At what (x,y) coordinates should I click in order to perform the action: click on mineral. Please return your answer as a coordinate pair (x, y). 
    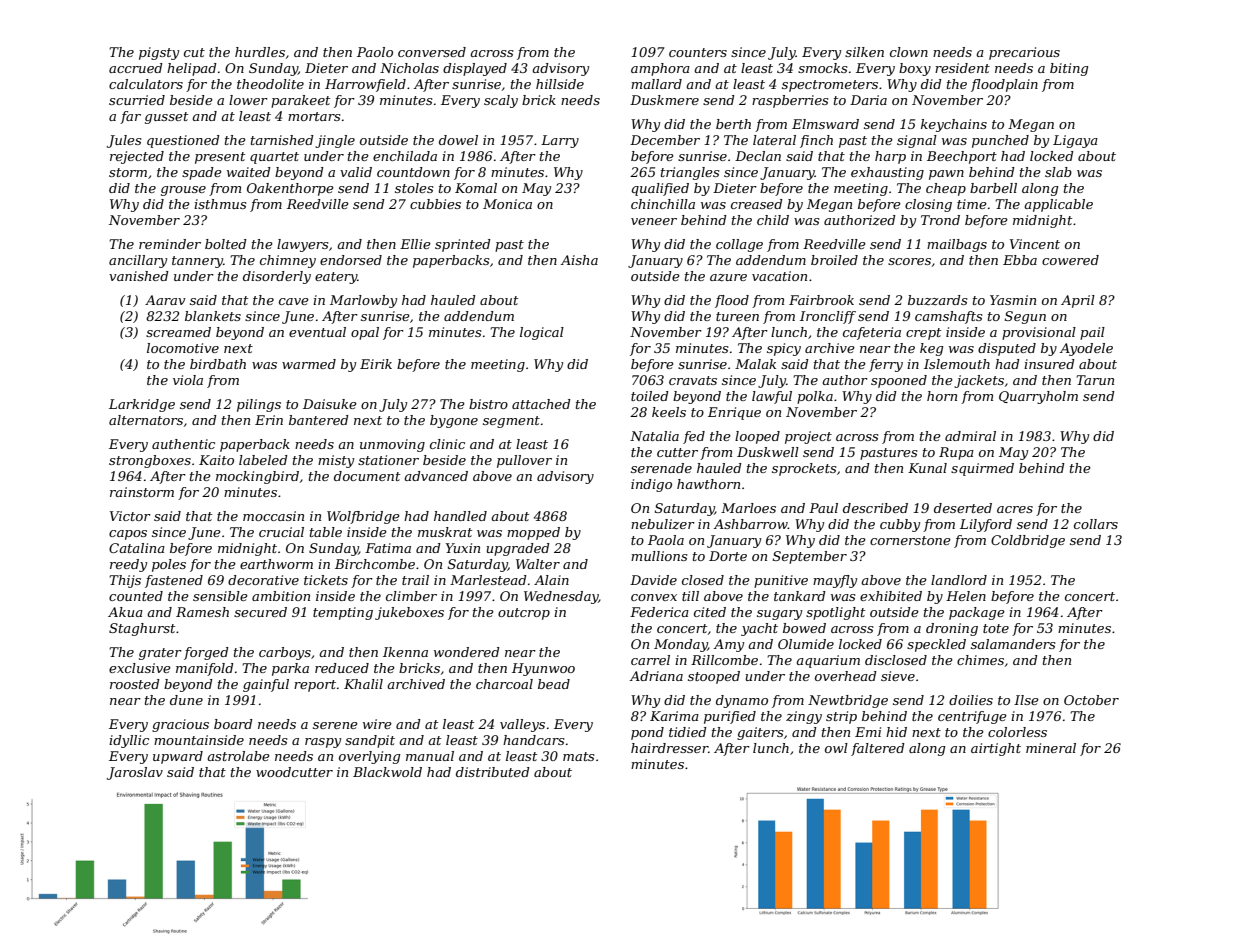
    Looking at the image, I should click on (1051, 748).
